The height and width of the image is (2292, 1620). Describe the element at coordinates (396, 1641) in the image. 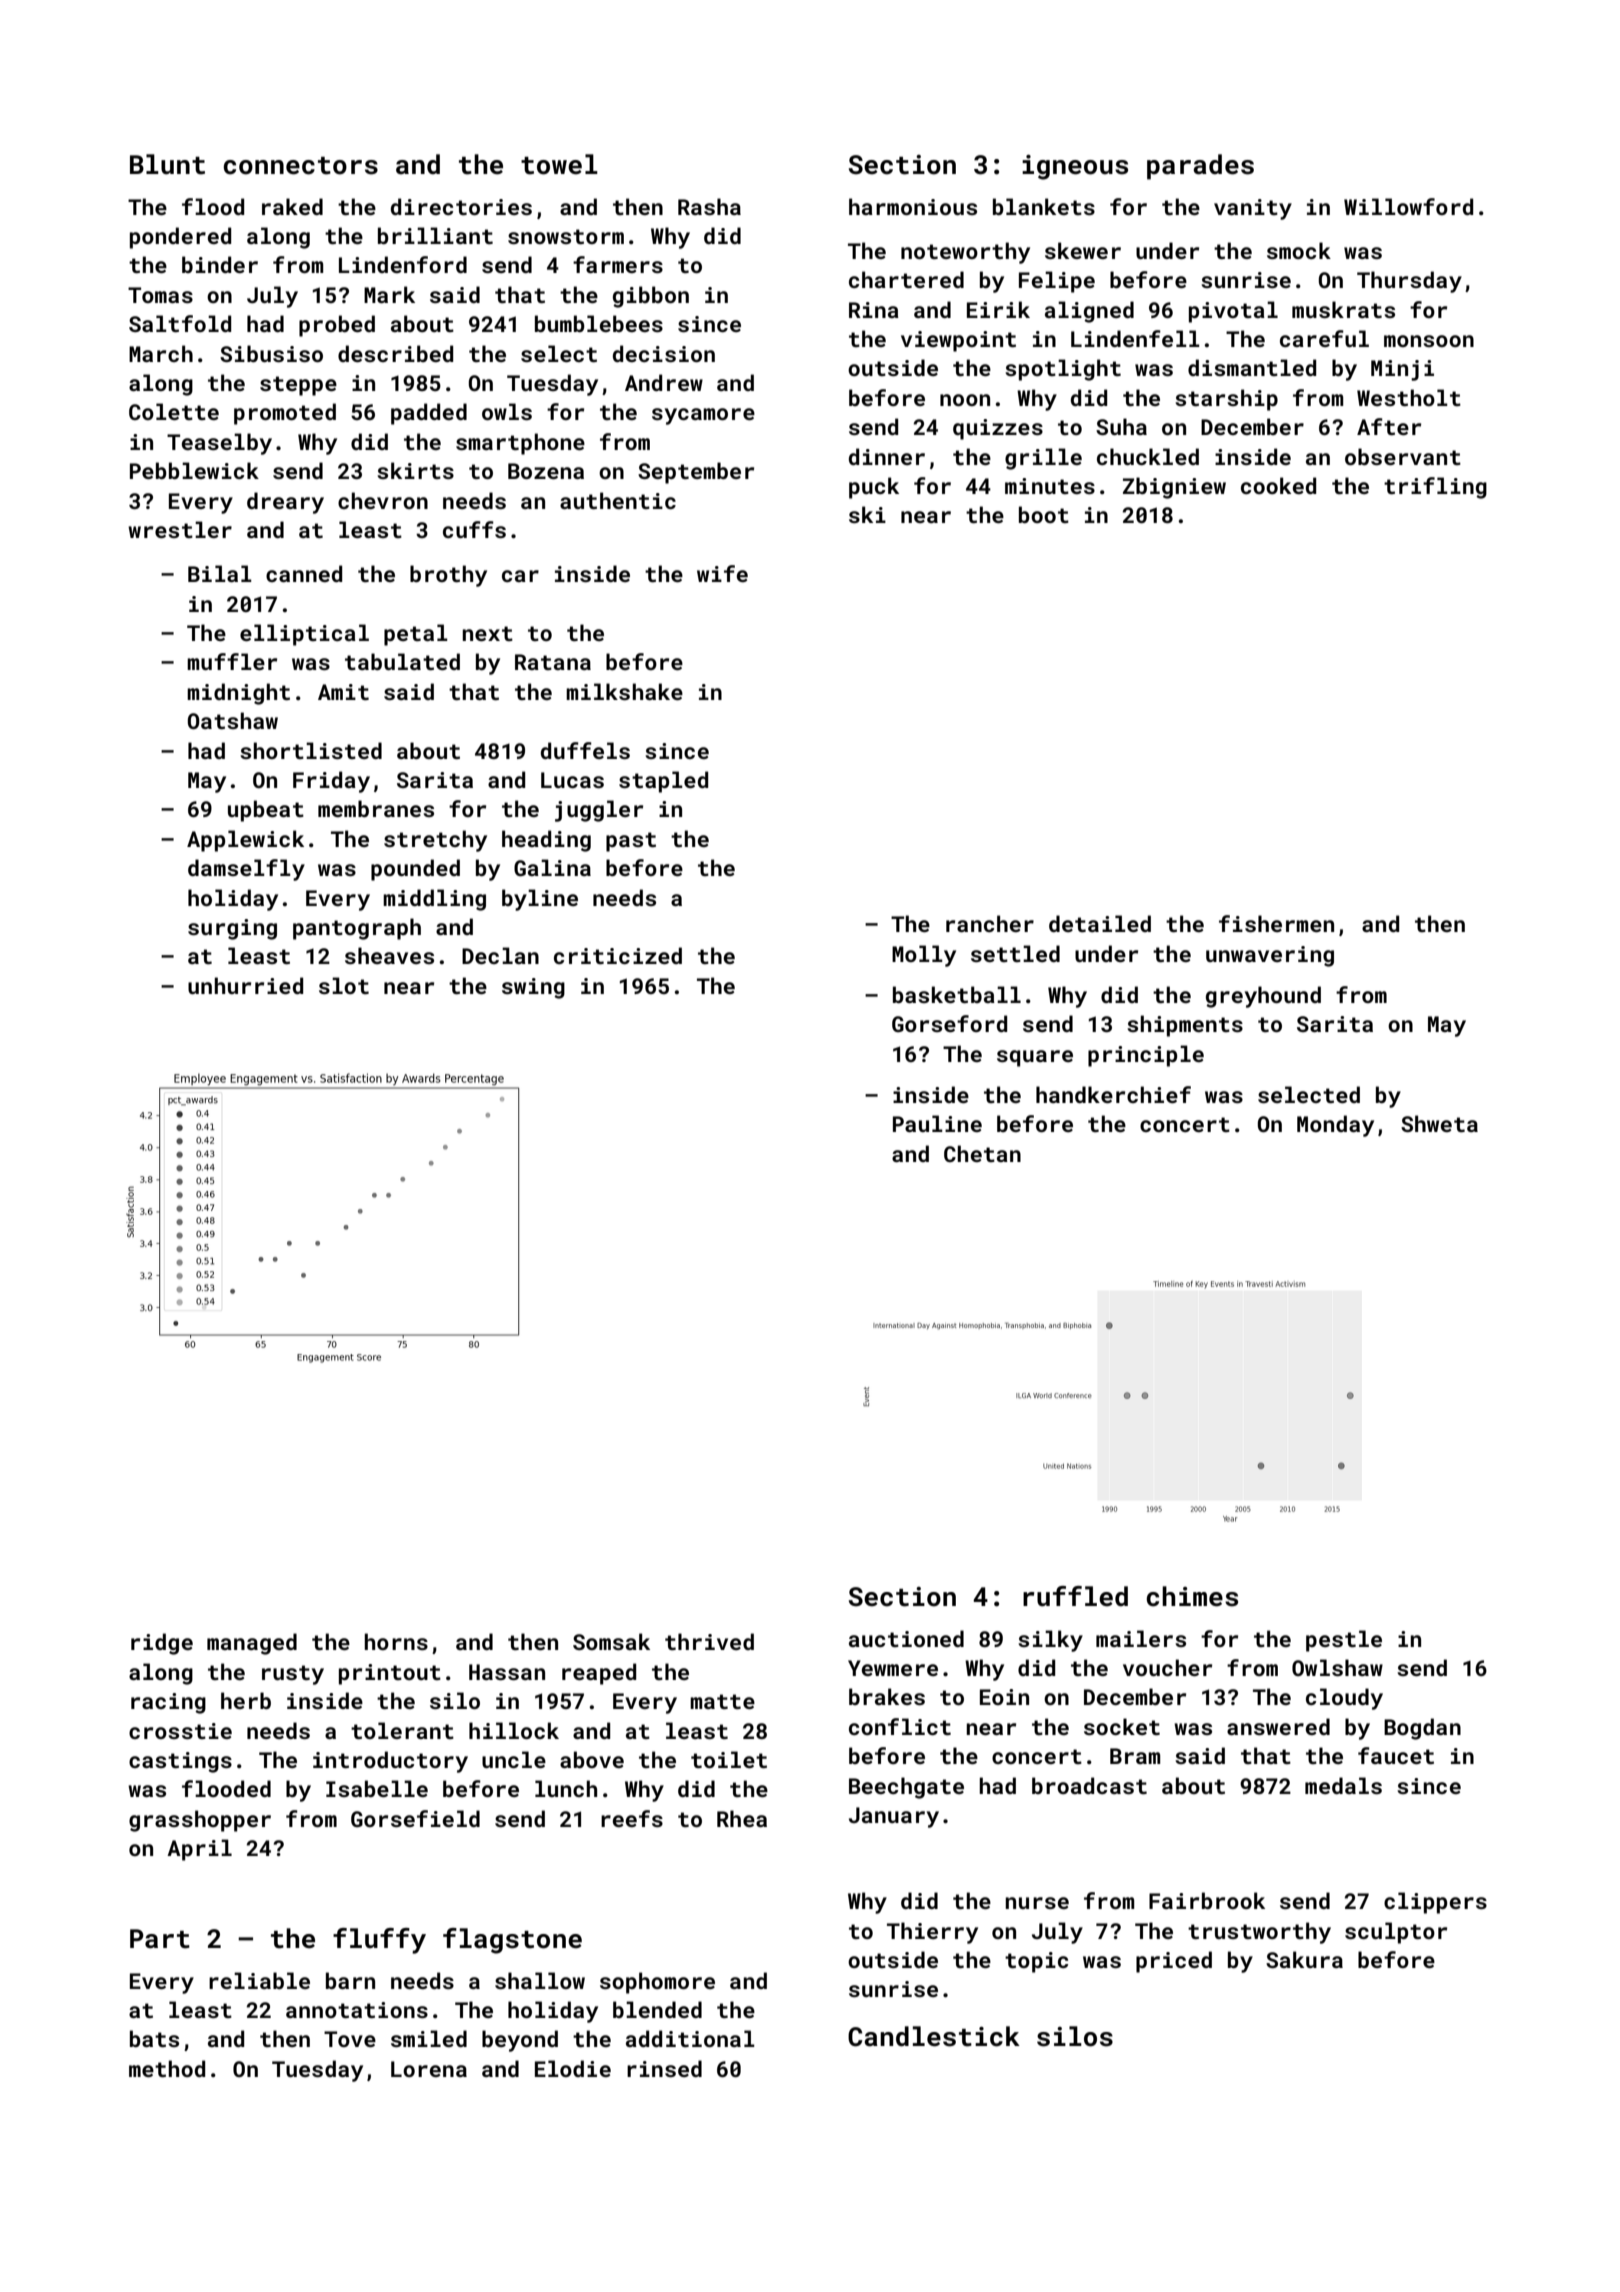

I see `horns` at that location.
